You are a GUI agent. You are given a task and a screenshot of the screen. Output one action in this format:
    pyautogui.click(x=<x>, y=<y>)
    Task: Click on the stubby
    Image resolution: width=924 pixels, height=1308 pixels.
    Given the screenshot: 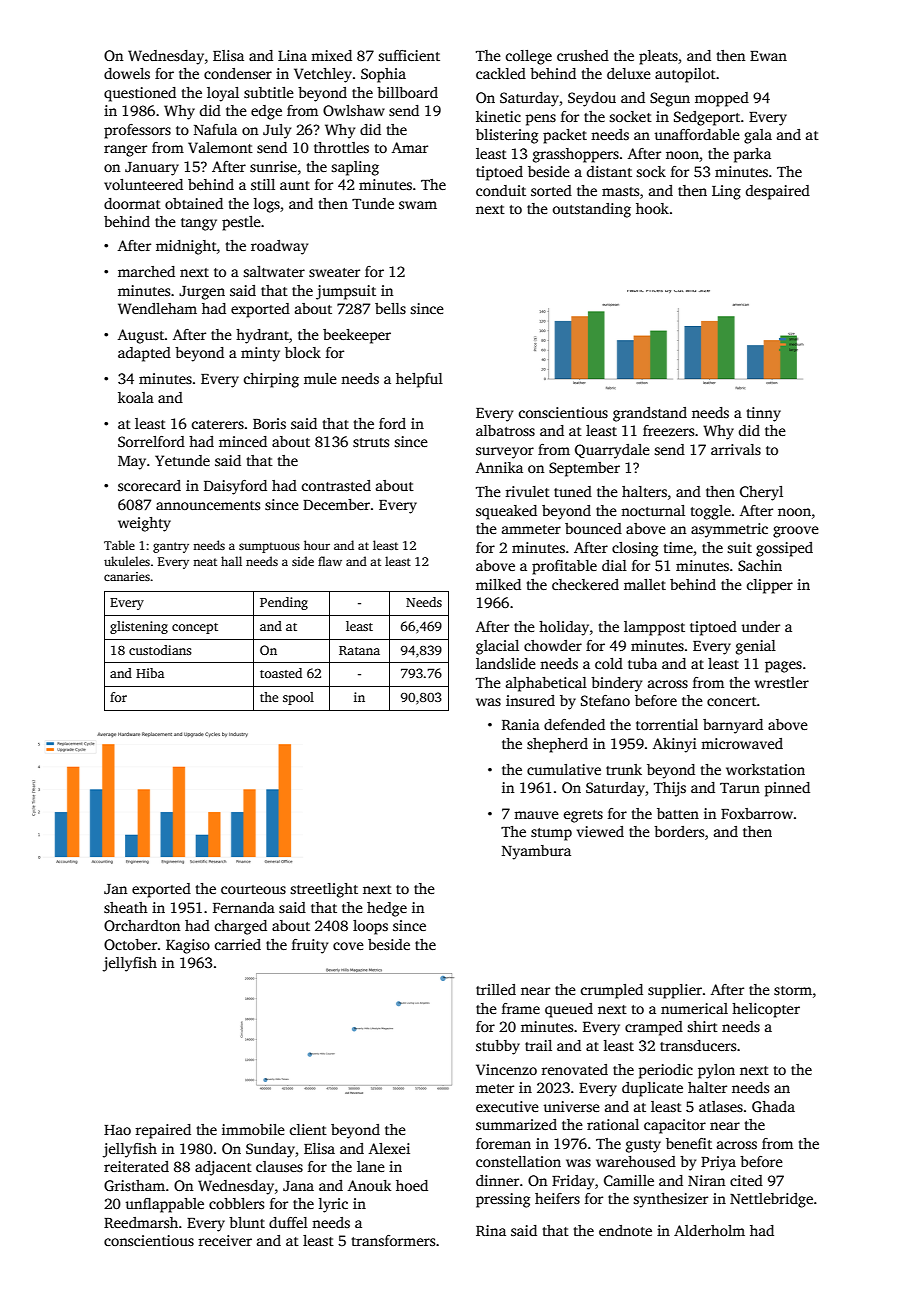 What is the action you would take?
    pyautogui.click(x=498, y=1047)
